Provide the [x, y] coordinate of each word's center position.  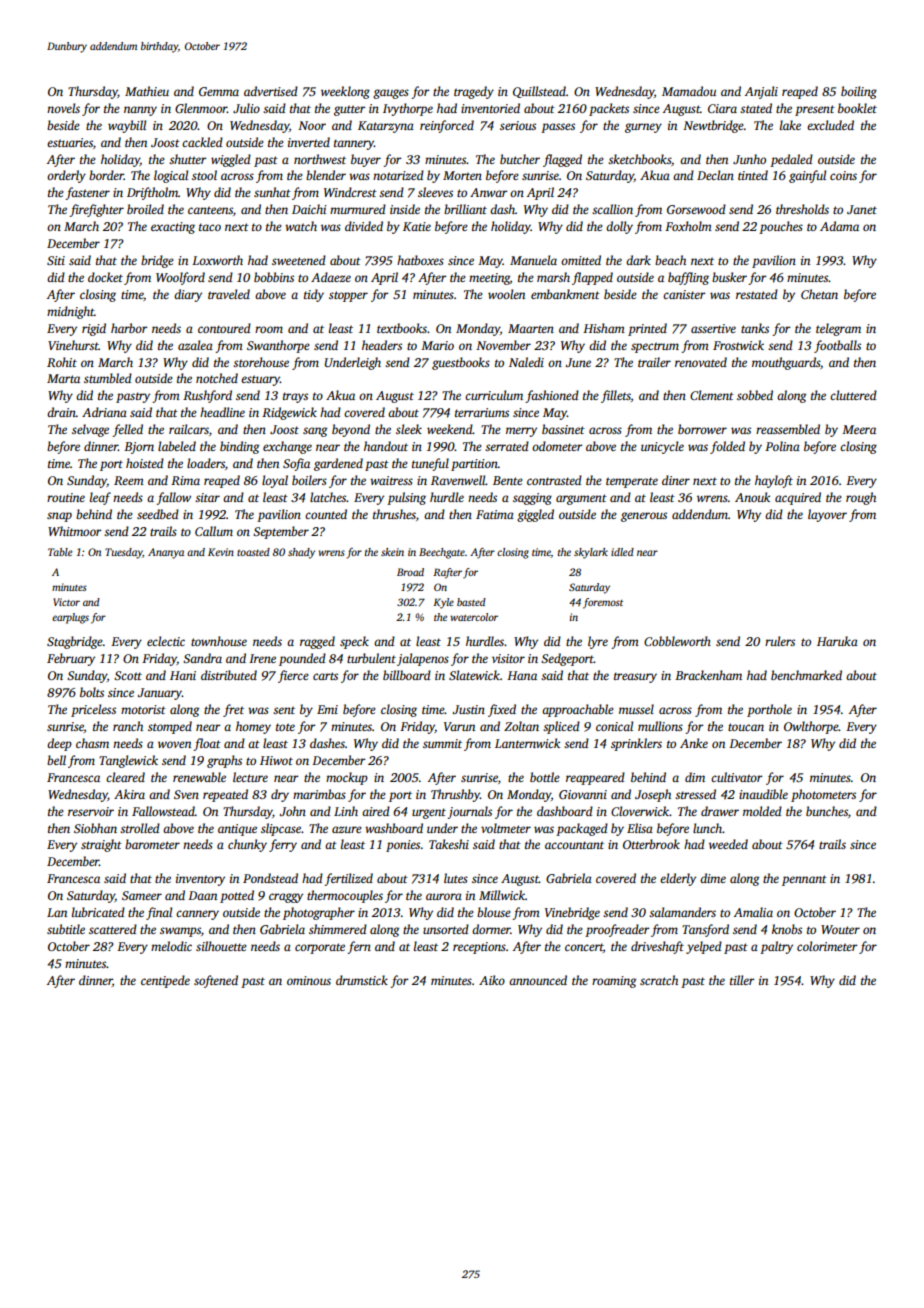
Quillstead [539, 92]
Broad [410, 572]
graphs [224, 761]
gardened [338, 464]
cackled [202, 142]
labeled [177, 446]
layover [827, 515]
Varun [459, 726]
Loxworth [217, 260]
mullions [660, 726]
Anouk [752, 497]
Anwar [489, 192]
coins [843, 175]
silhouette [221, 946]
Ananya [166, 553]
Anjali [761, 92]
